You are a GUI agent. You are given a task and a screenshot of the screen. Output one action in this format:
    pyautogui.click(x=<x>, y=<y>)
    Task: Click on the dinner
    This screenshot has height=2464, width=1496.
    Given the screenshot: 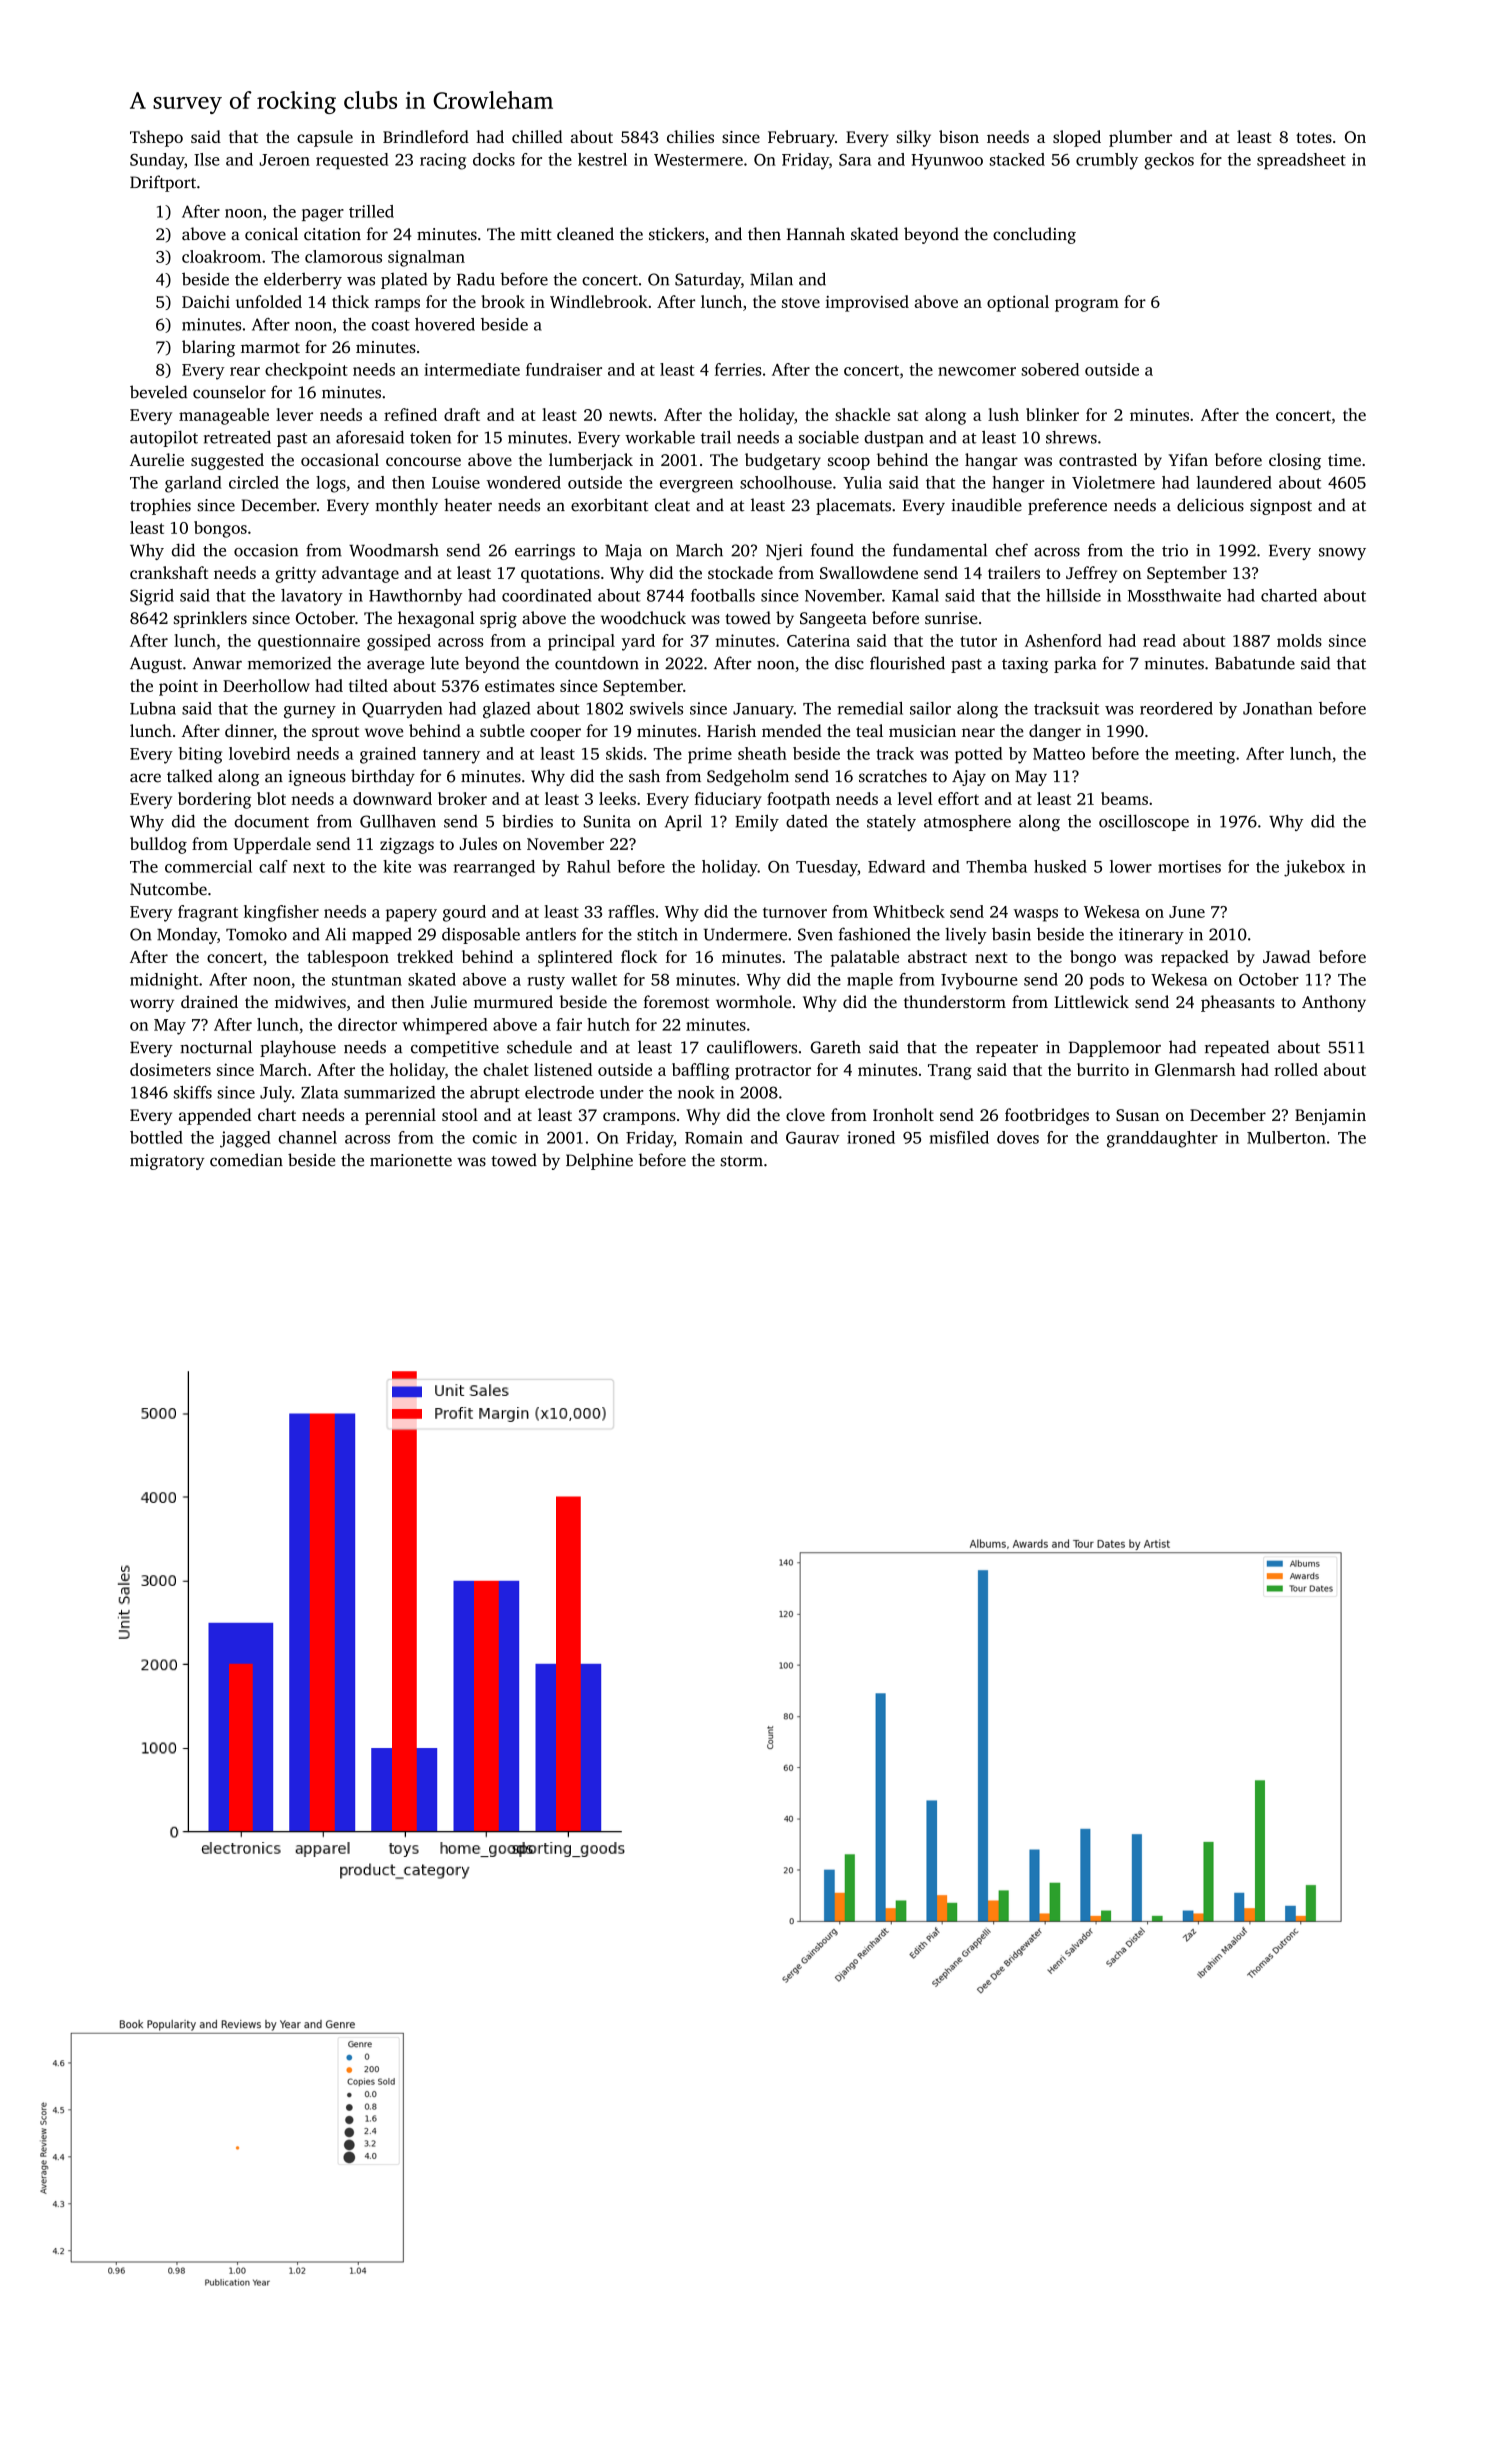 What is the action you would take?
    pyautogui.click(x=249, y=732)
